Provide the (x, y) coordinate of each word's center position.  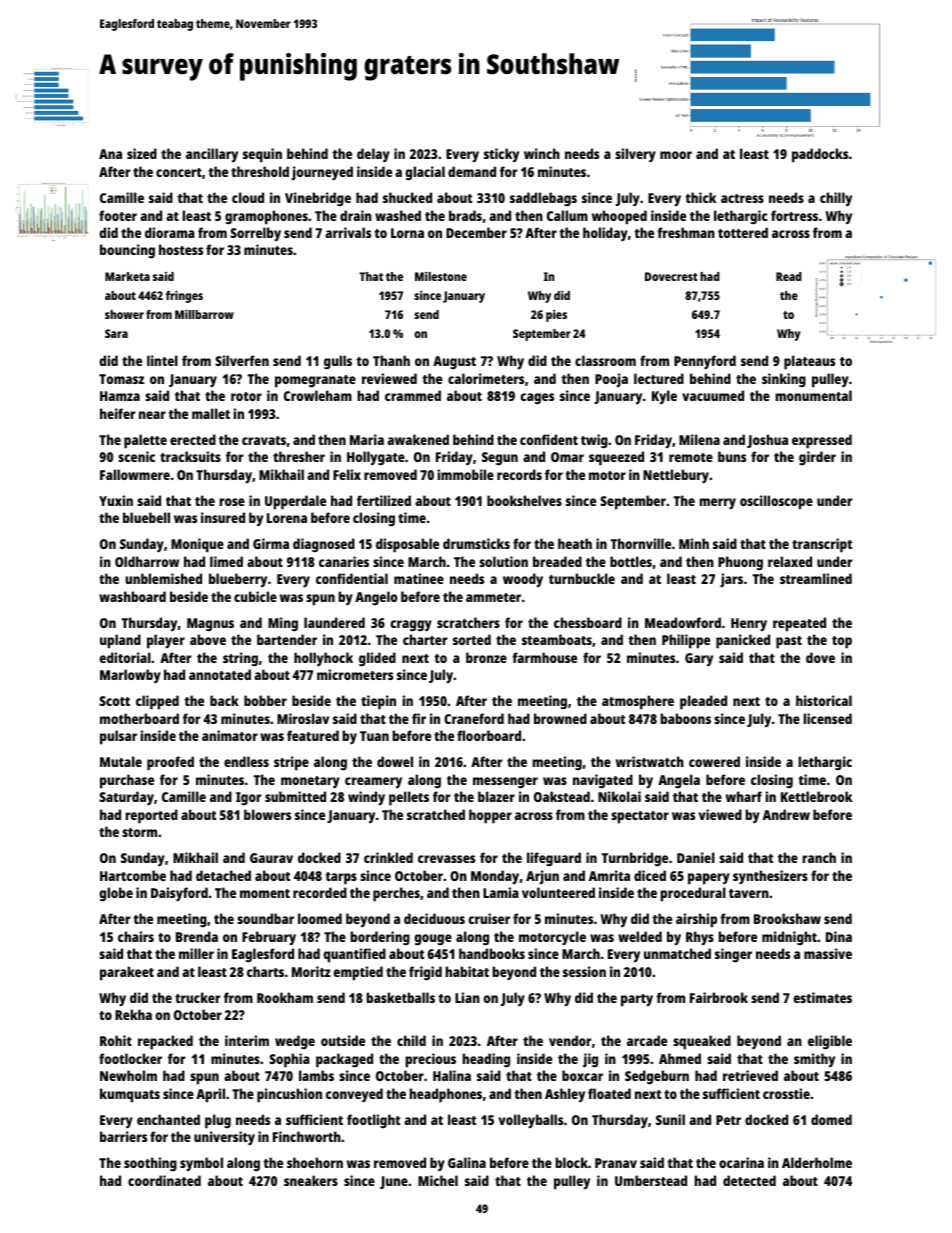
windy (366, 798)
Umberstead (651, 1180)
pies (556, 316)
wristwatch (650, 761)
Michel (438, 1180)
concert (179, 172)
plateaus (809, 362)
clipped (157, 702)
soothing (150, 1164)
